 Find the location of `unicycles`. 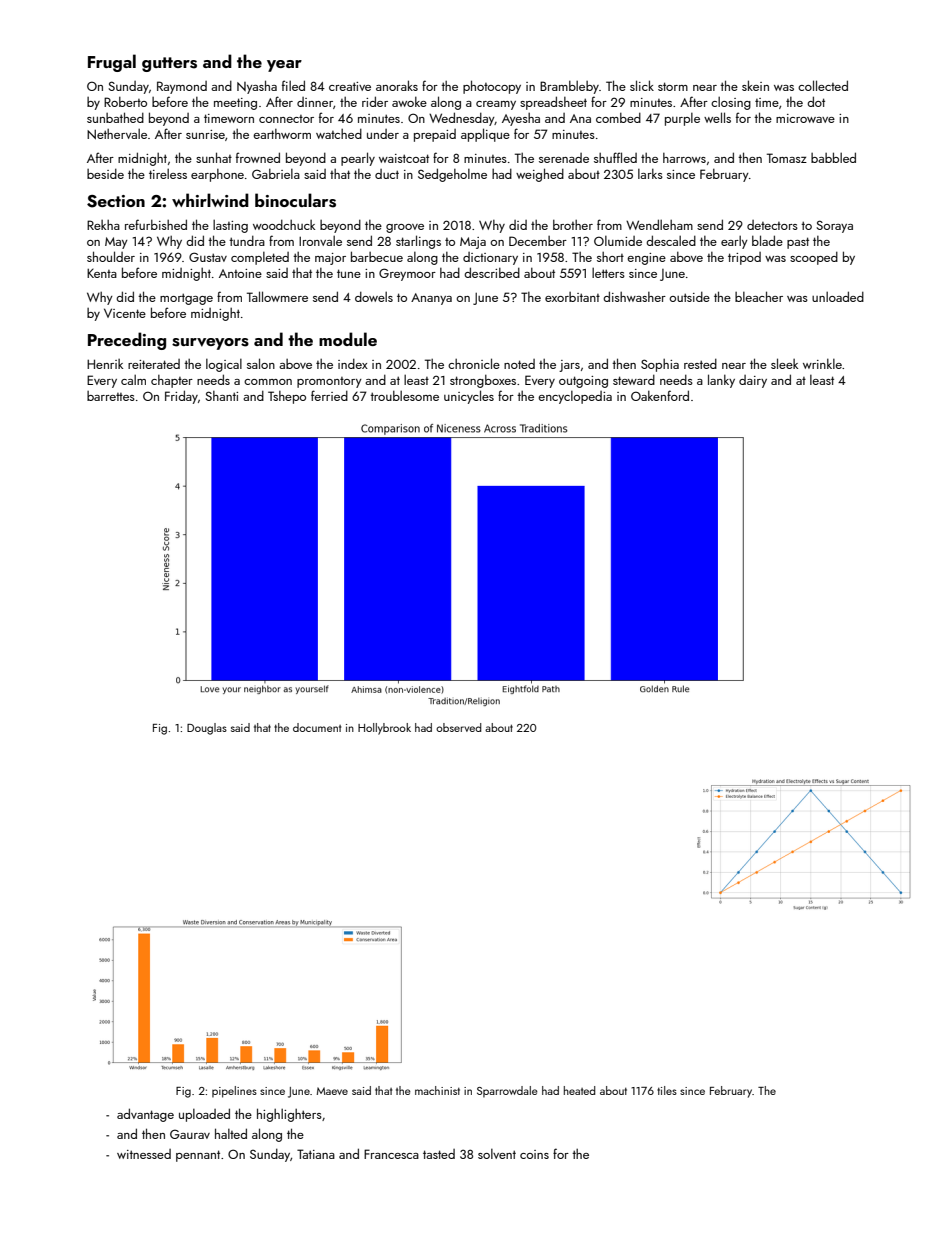

unicycles is located at coordinates (469, 397).
